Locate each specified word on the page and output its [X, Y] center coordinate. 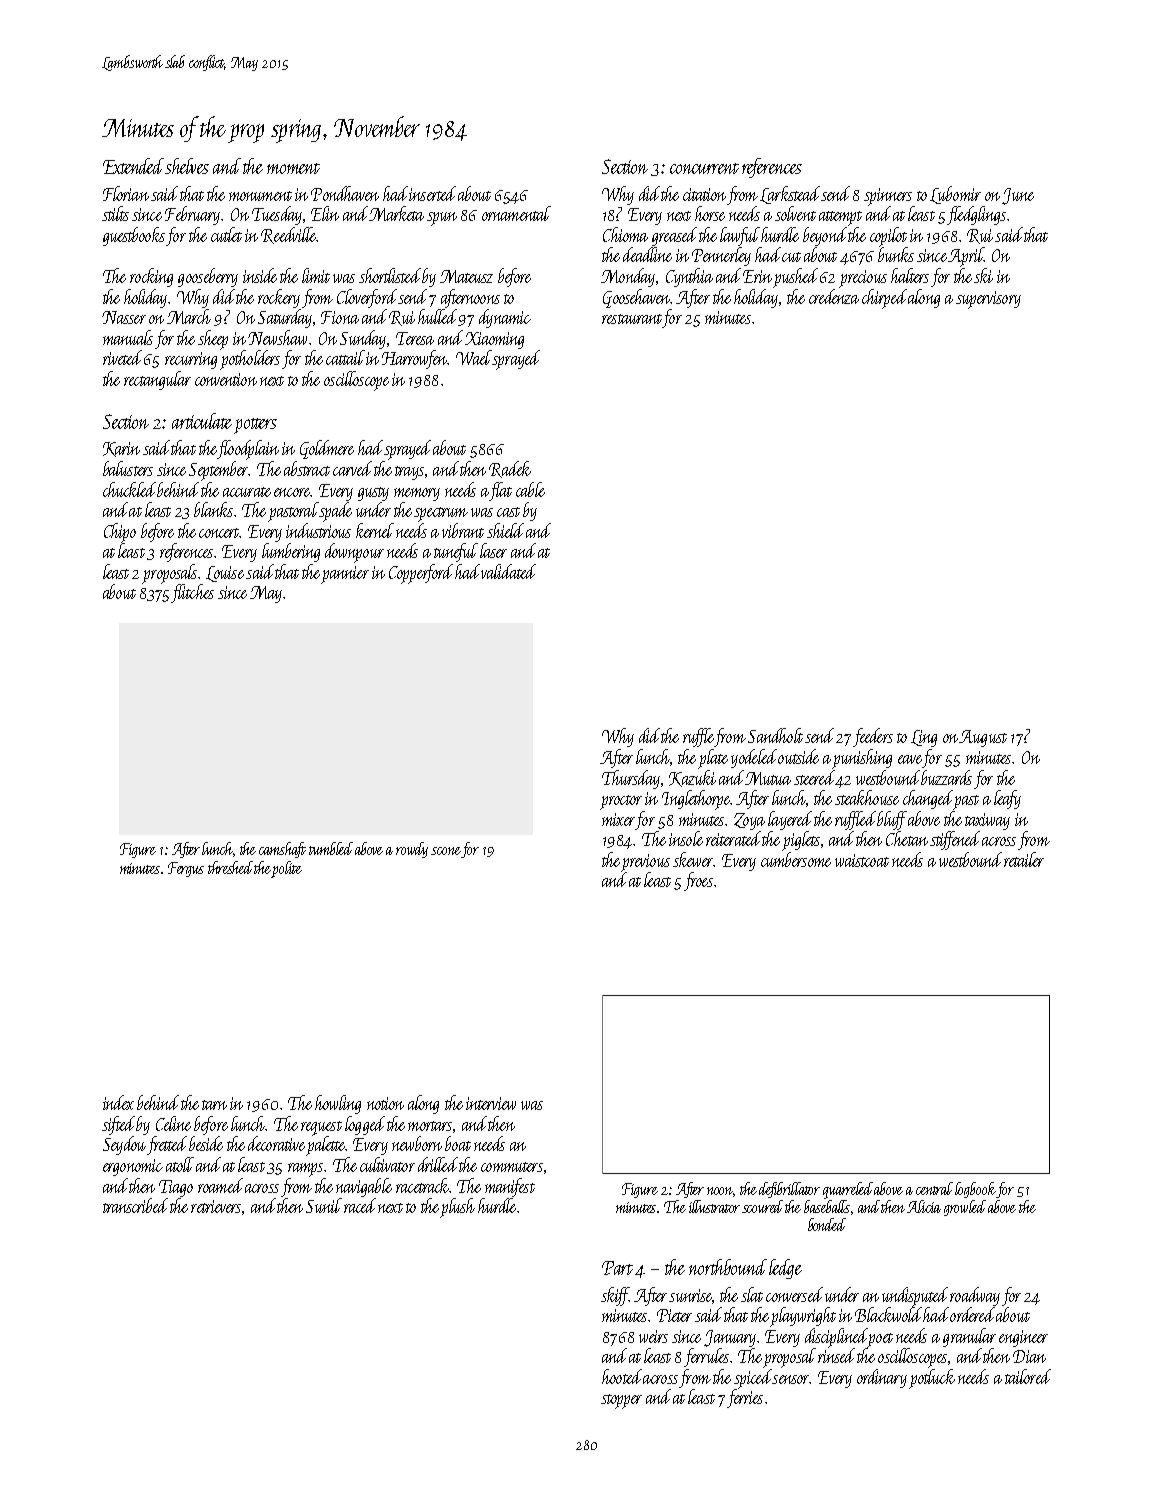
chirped [884, 299]
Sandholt [775, 735]
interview [491, 1103]
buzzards [946, 777]
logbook [976, 1190]
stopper [621, 1401]
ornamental [516, 213]
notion [385, 1103]
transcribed [135, 1205]
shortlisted [390, 275]
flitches [192, 593]
